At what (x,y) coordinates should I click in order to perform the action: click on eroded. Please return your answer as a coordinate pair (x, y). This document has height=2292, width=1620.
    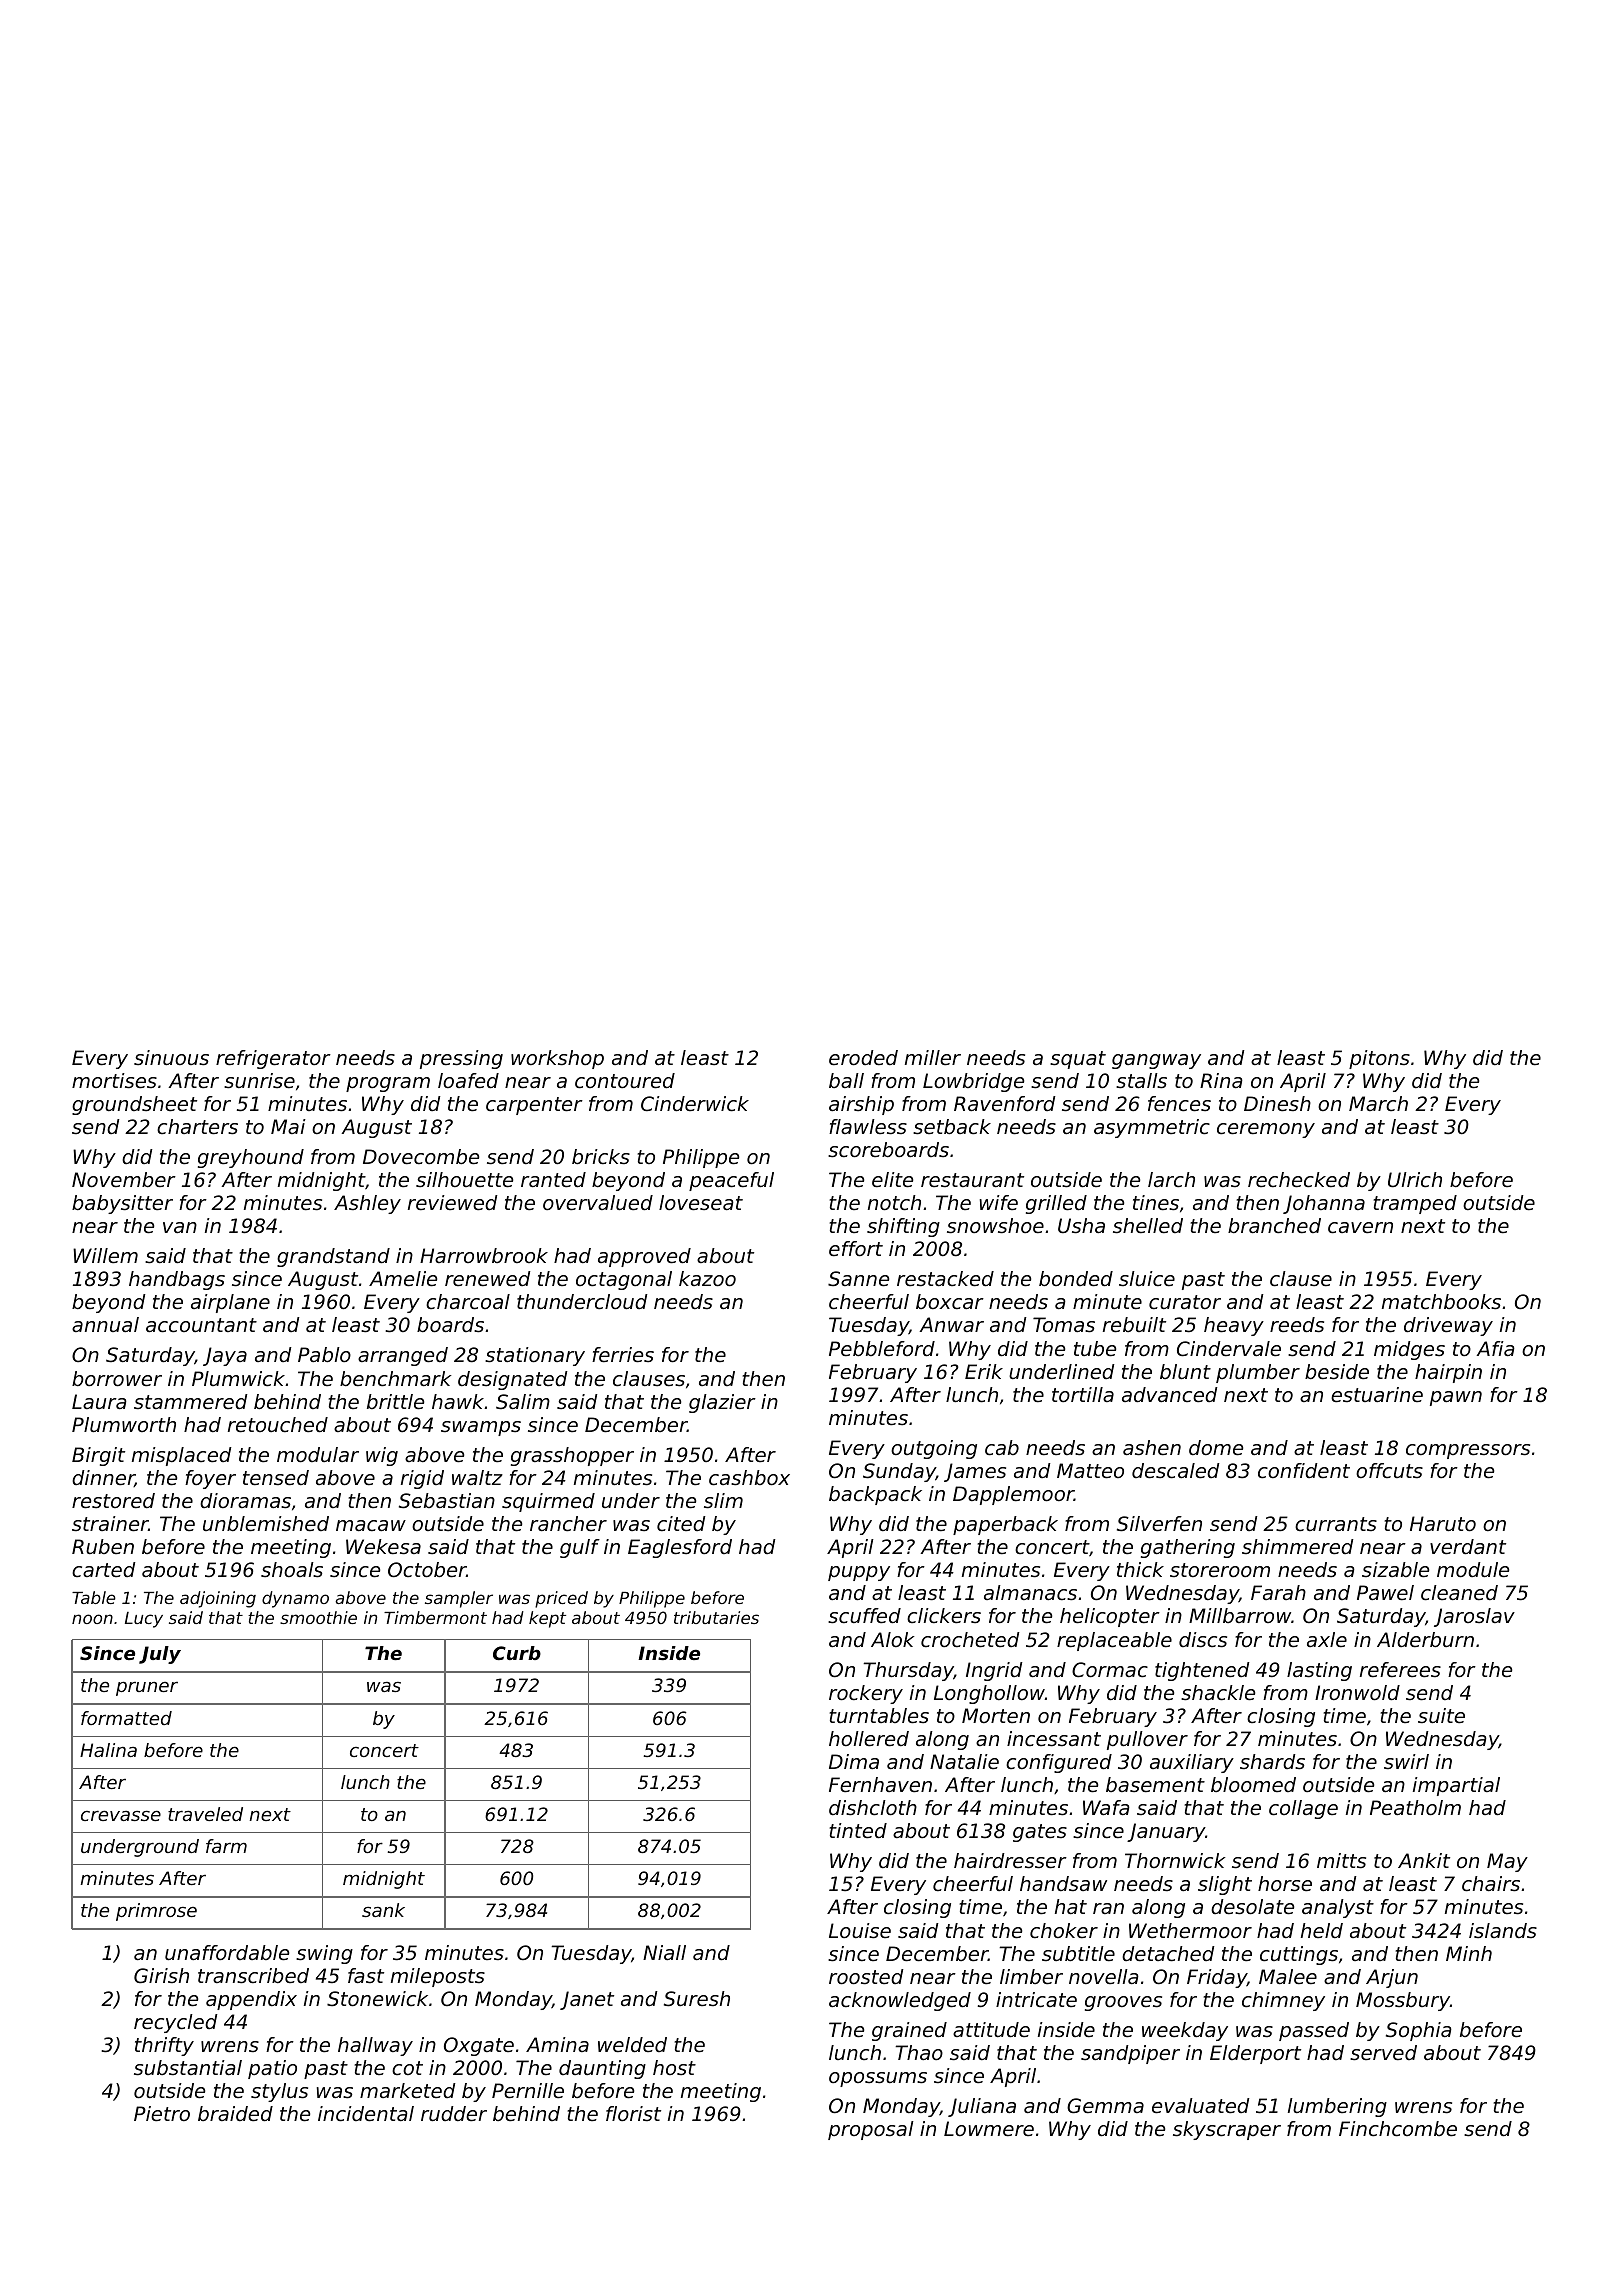
    Looking at the image, I should click on (863, 1058).
